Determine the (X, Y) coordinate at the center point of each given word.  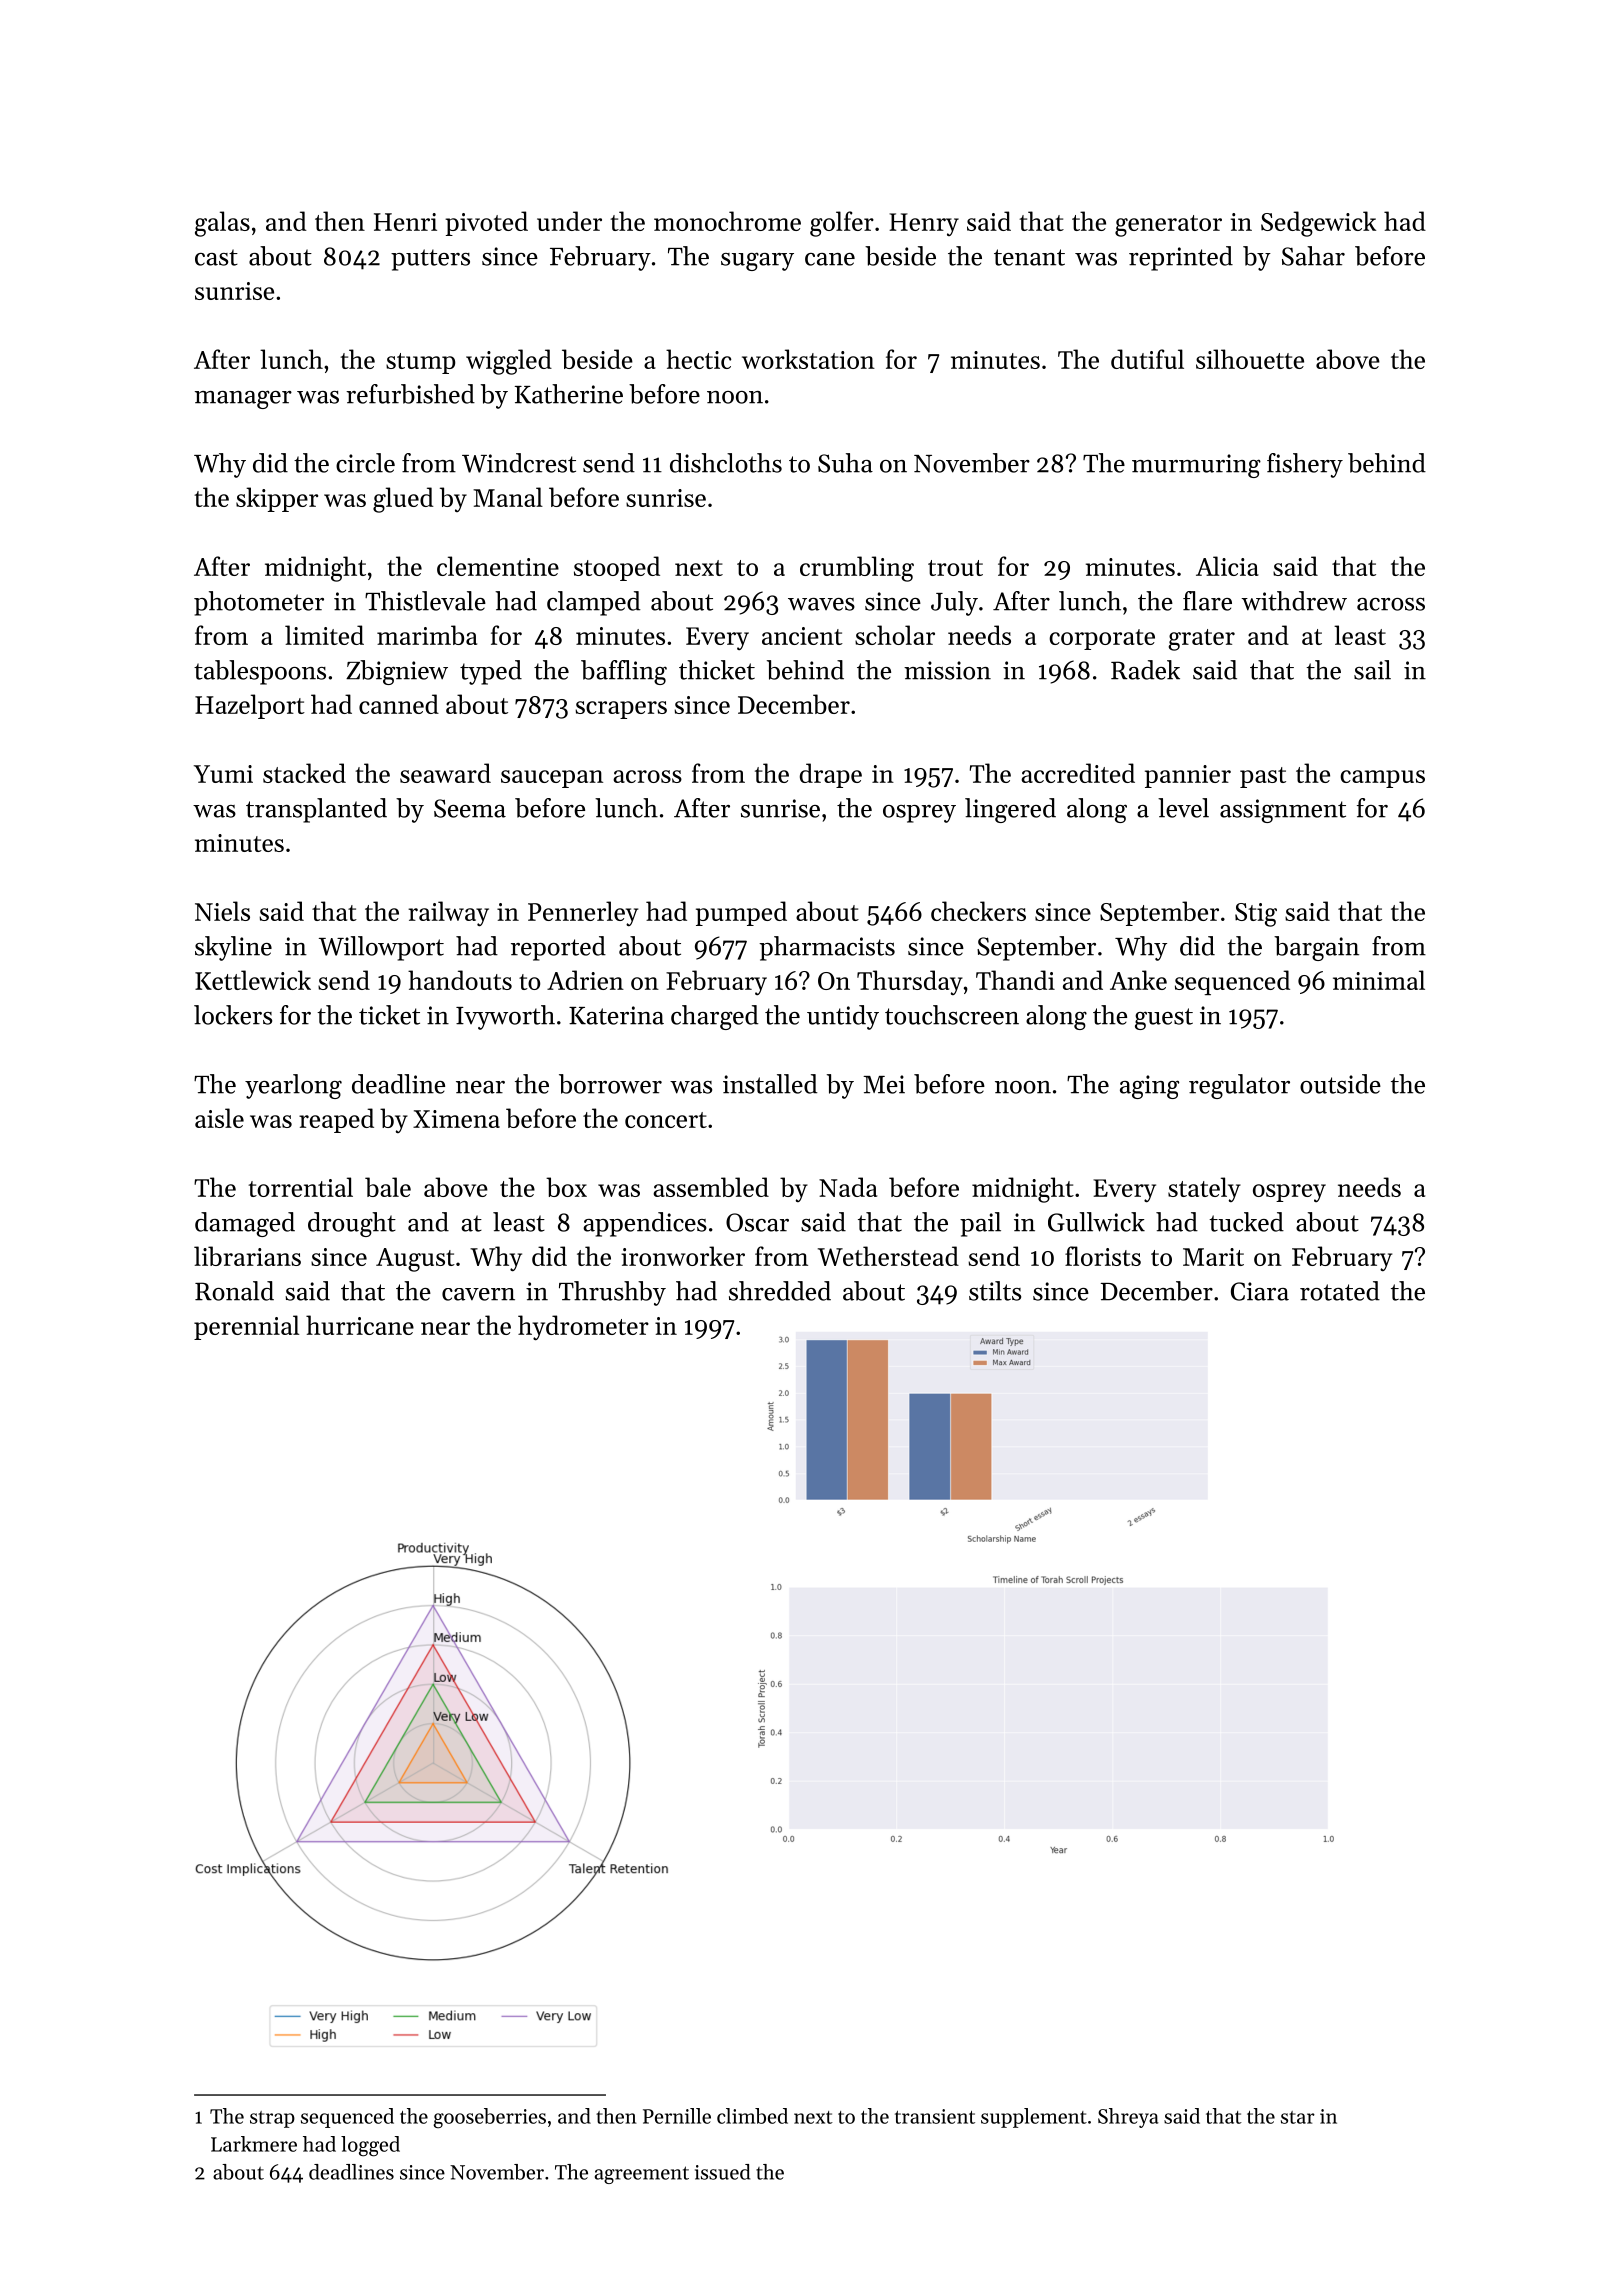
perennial (246, 1327)
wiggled (509, 362)
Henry (924, 224)
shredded (780, 1291)
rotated (1340, 1291)
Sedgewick (1318, 224)
